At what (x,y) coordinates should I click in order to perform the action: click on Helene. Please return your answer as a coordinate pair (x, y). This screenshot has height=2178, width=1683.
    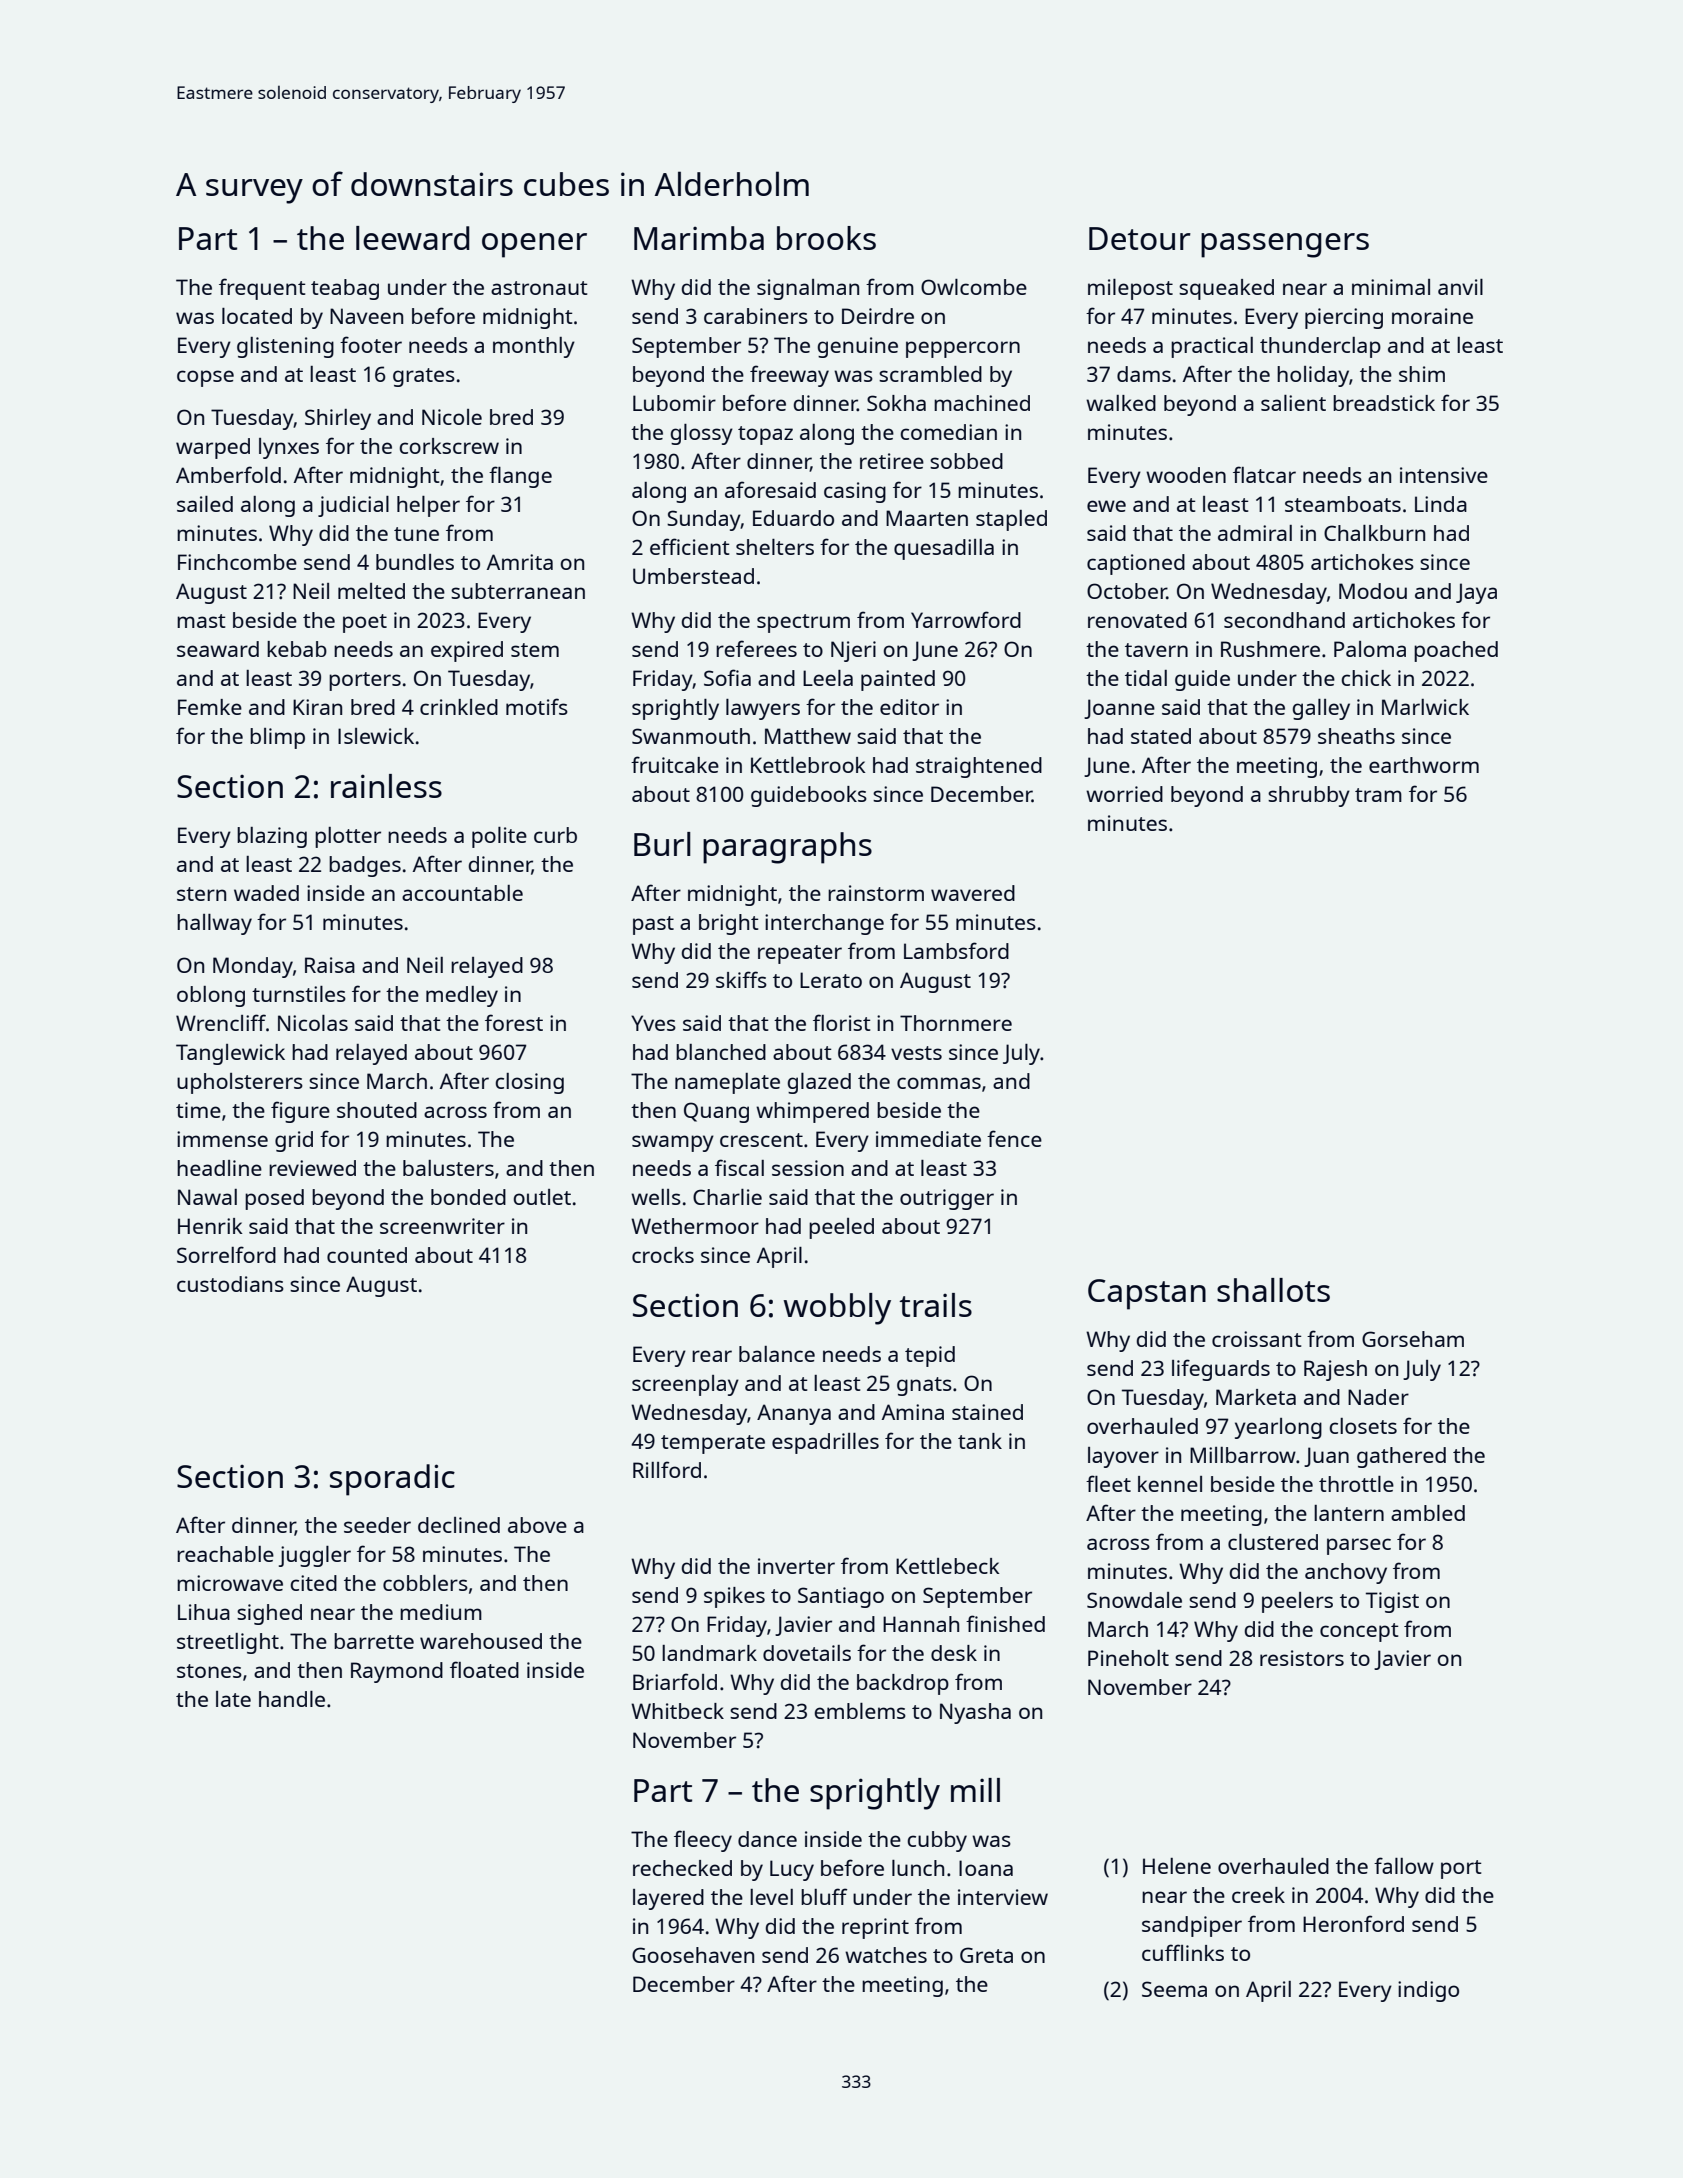
    Looking at the image, I should click on (1177, 1866).
